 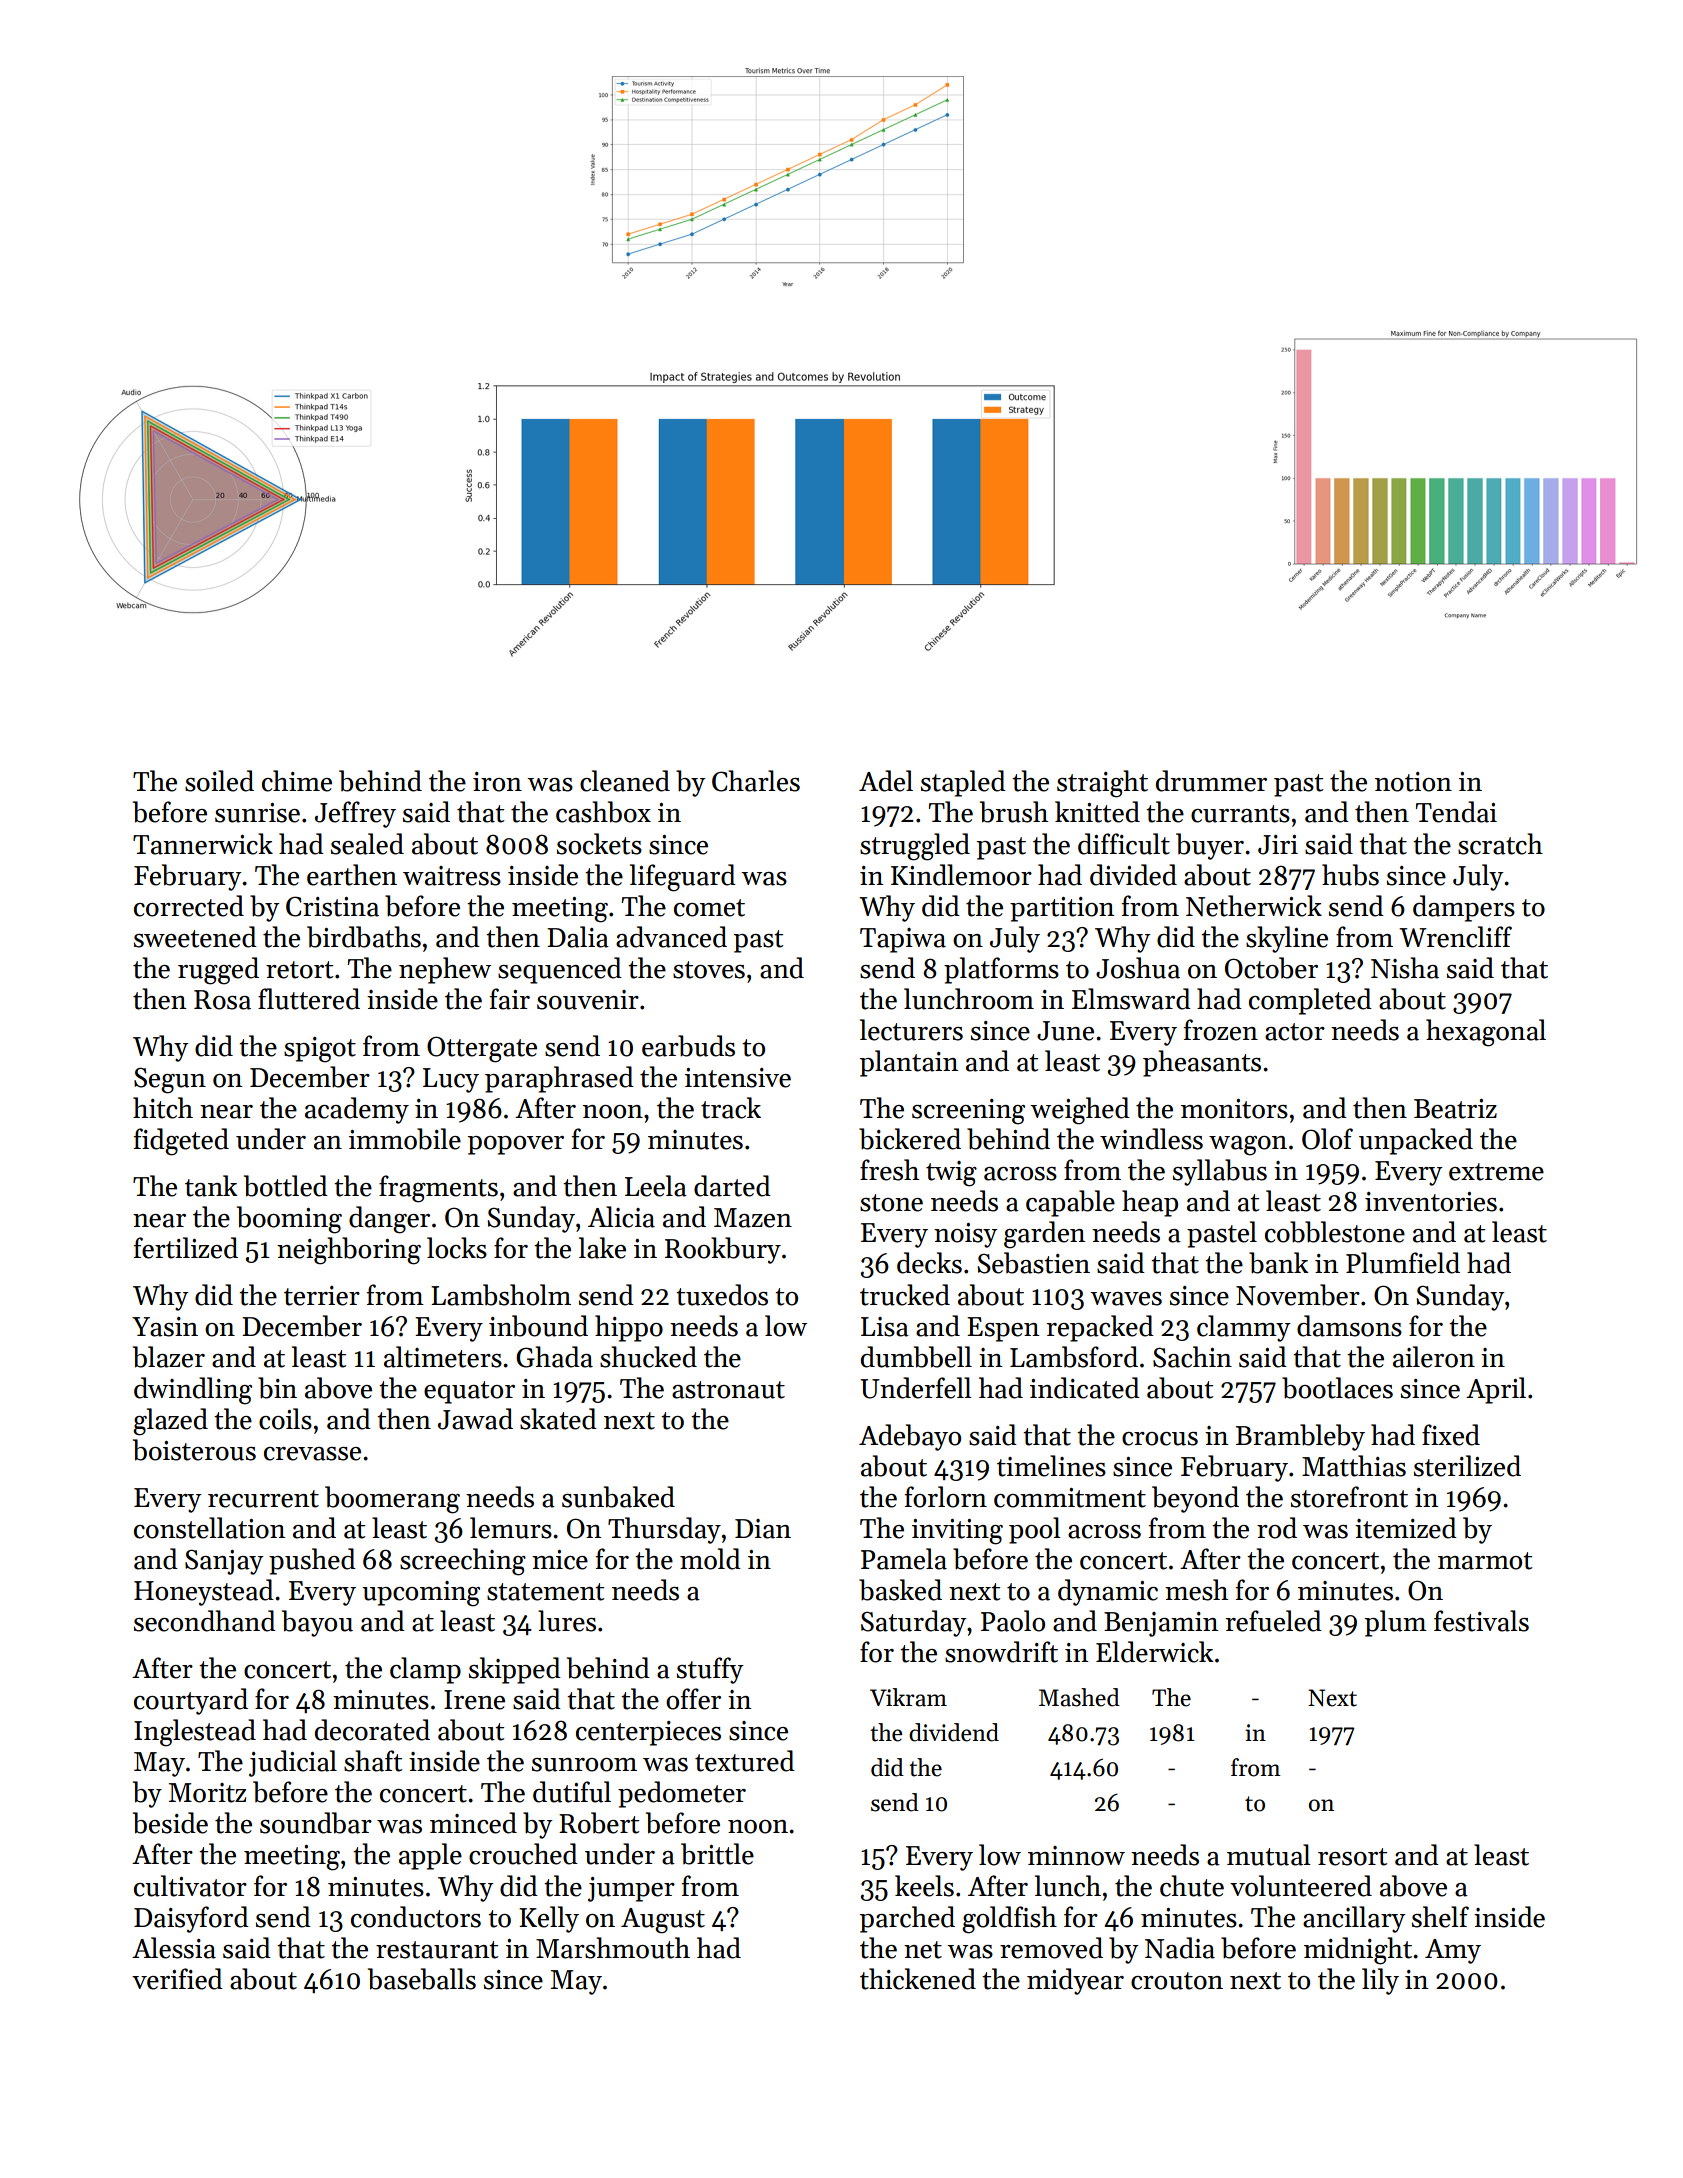 I want to click on soiled, so click(x=219, y=781).
